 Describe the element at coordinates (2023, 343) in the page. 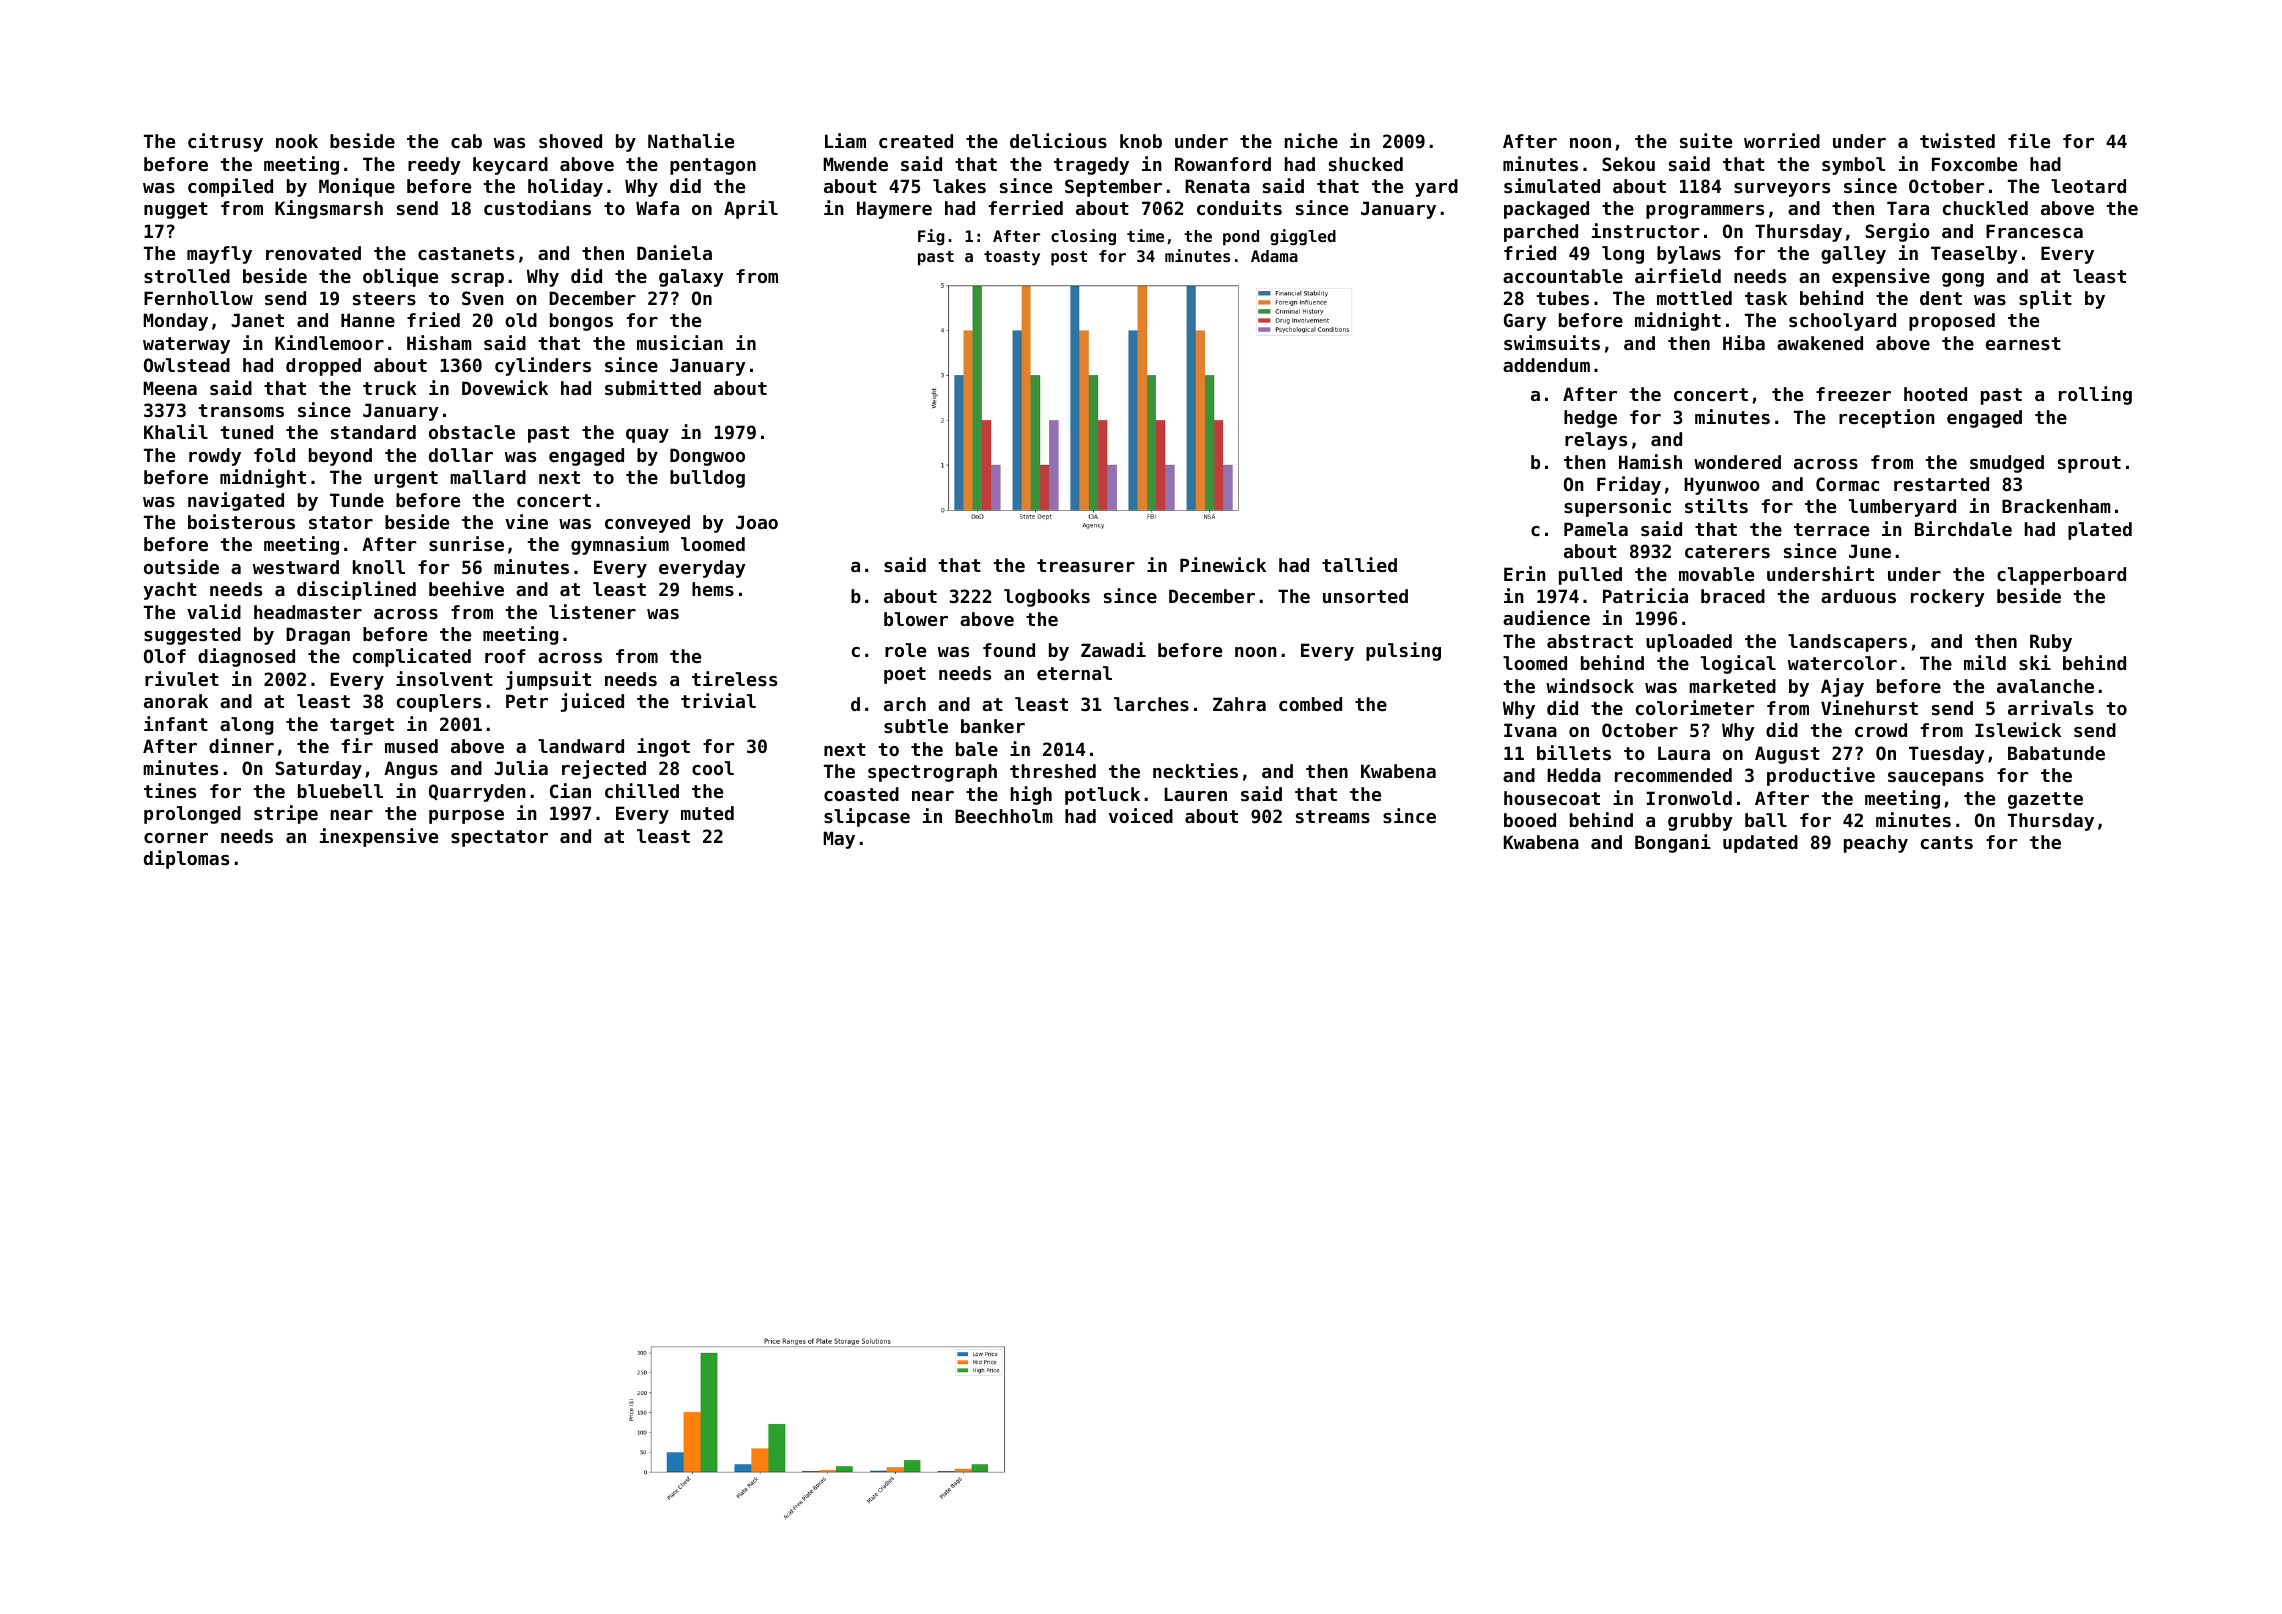

I see `earnest` at that location.
